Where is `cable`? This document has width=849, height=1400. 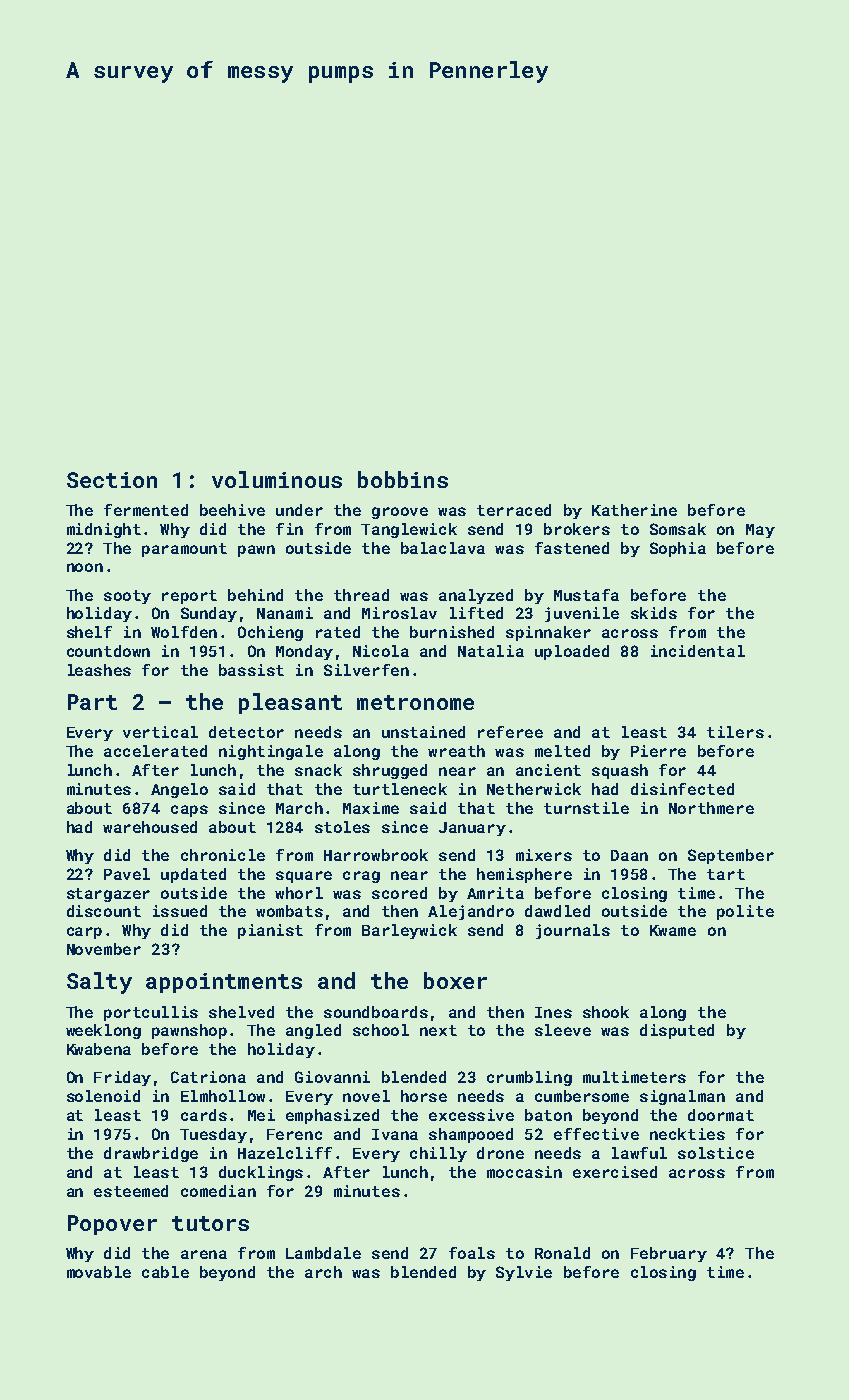 cable is located at coordinates (165, 1272).
